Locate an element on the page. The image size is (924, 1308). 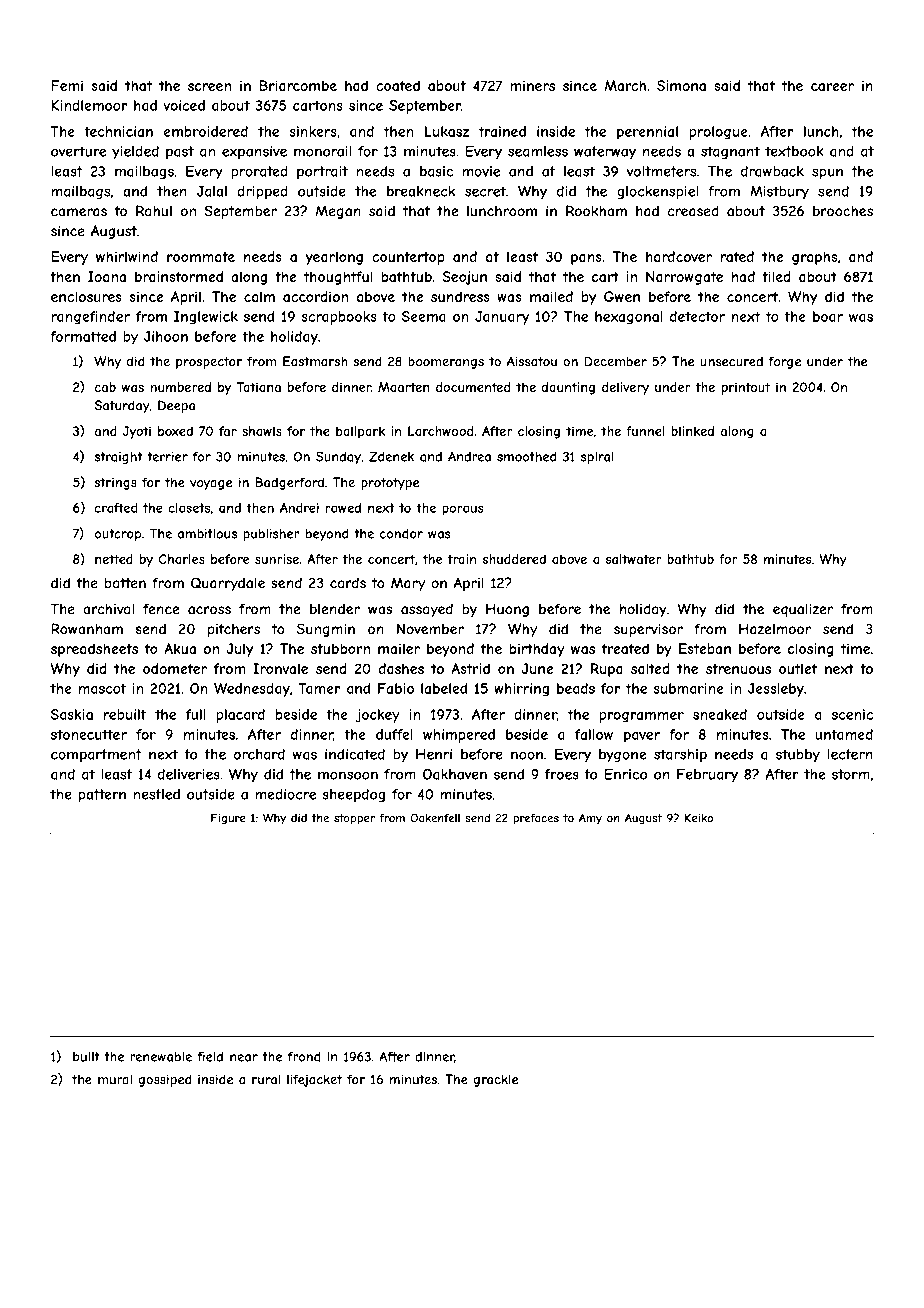
cab is located at coordinates (105, 387).
